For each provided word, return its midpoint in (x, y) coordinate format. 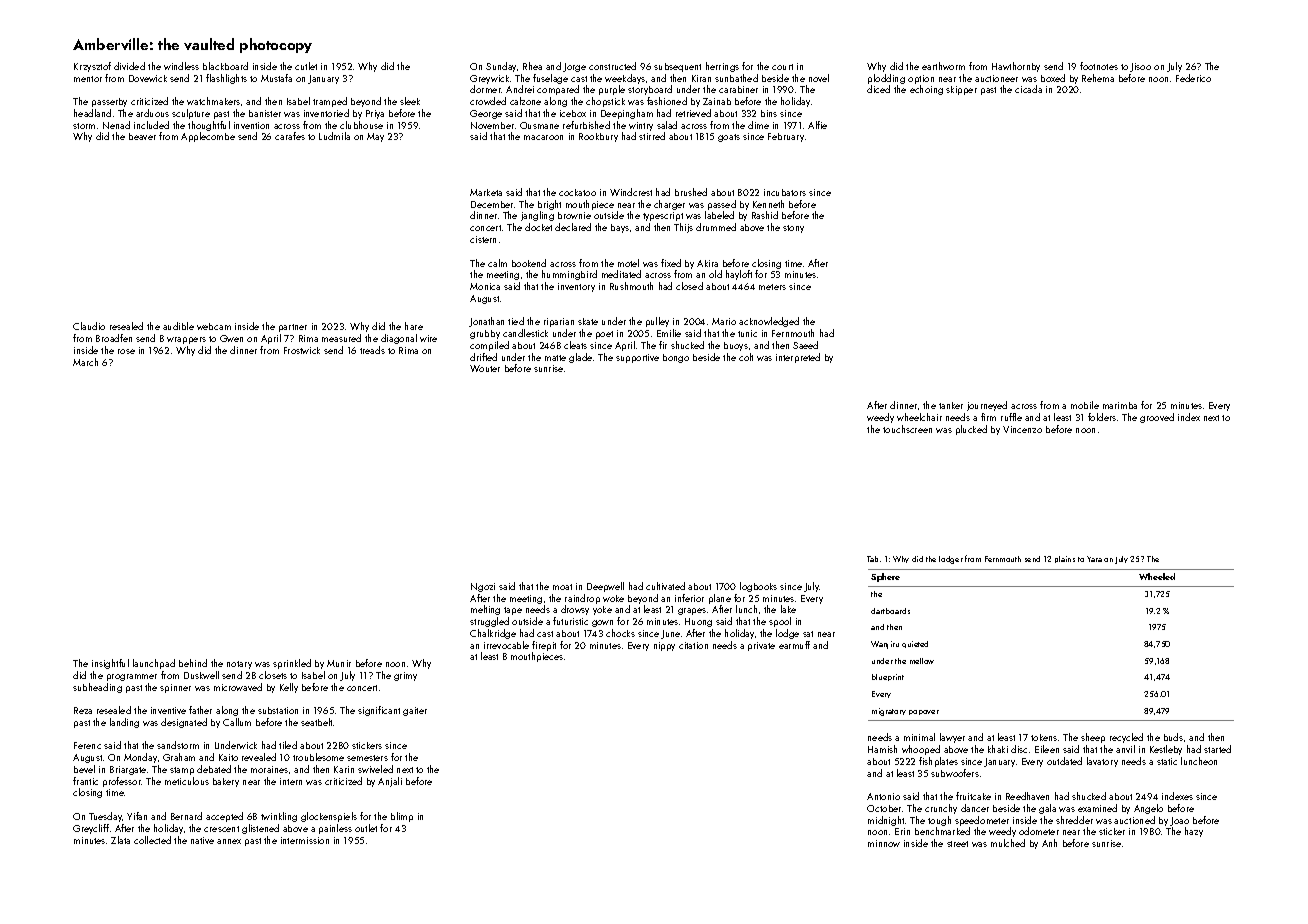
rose (126, 351)
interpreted (798, 358)
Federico (1193, 78)
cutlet (306, 66)
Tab (872, 559)
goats (729, 138)
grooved (1157, 418)
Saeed (805, 345)
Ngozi (483, 587)
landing (124, 723)
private (761, 646)
